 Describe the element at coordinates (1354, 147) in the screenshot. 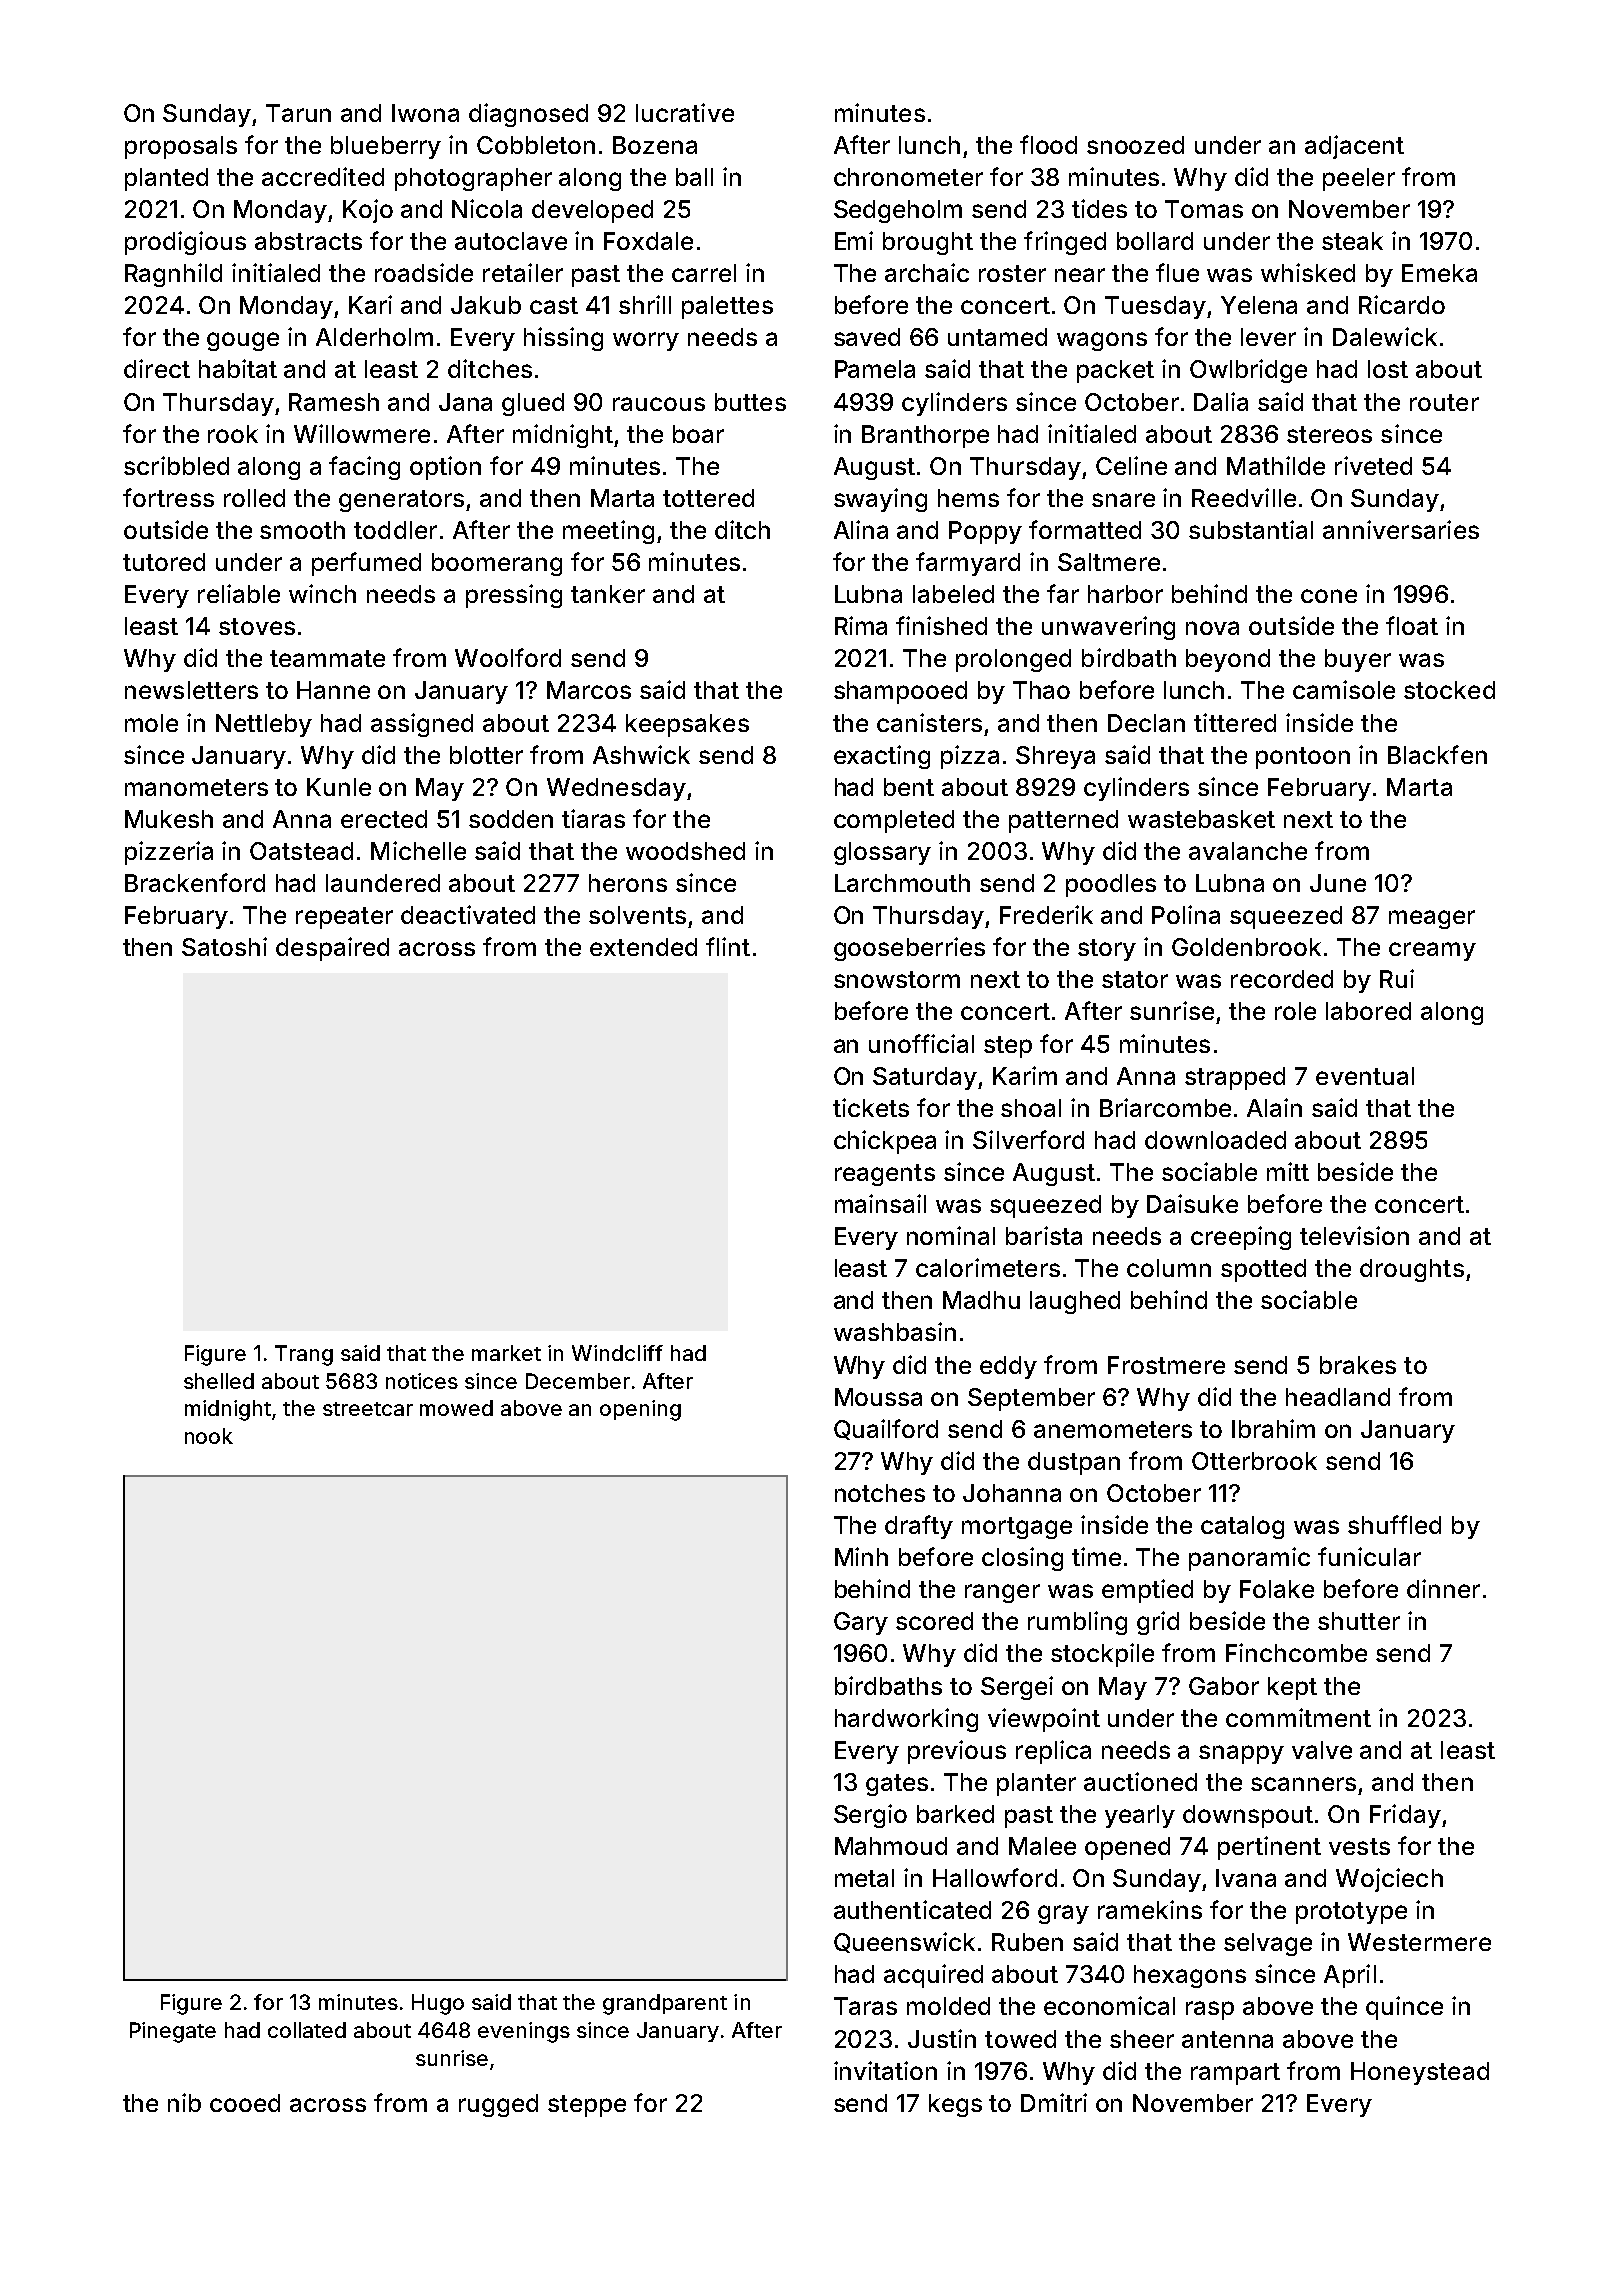

I see `adjacent` at that location.
